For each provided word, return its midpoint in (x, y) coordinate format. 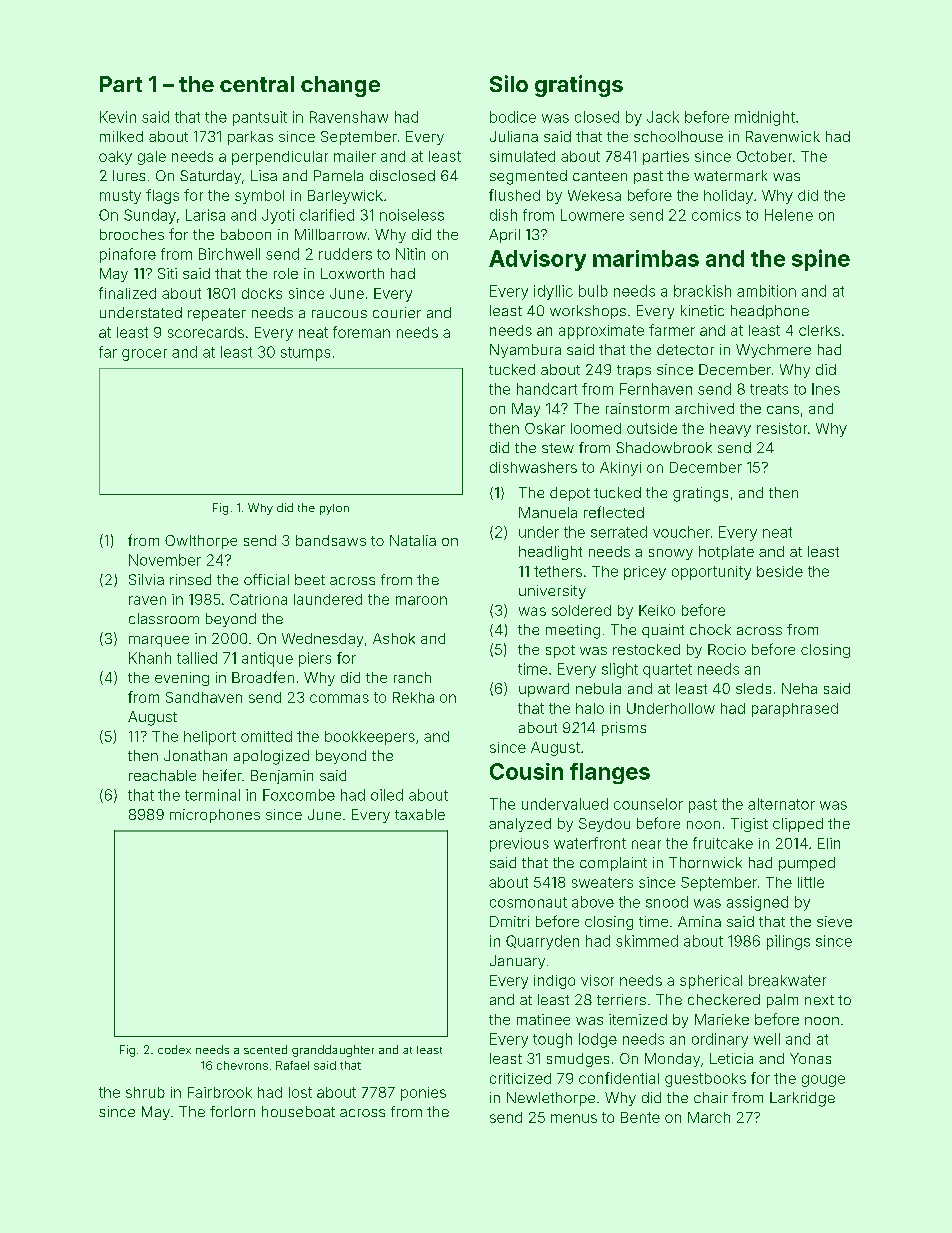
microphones (215, 816)
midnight (765, 118)
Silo (509, 83)
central (257, 84)
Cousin (526, 771)
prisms (624, 729)
